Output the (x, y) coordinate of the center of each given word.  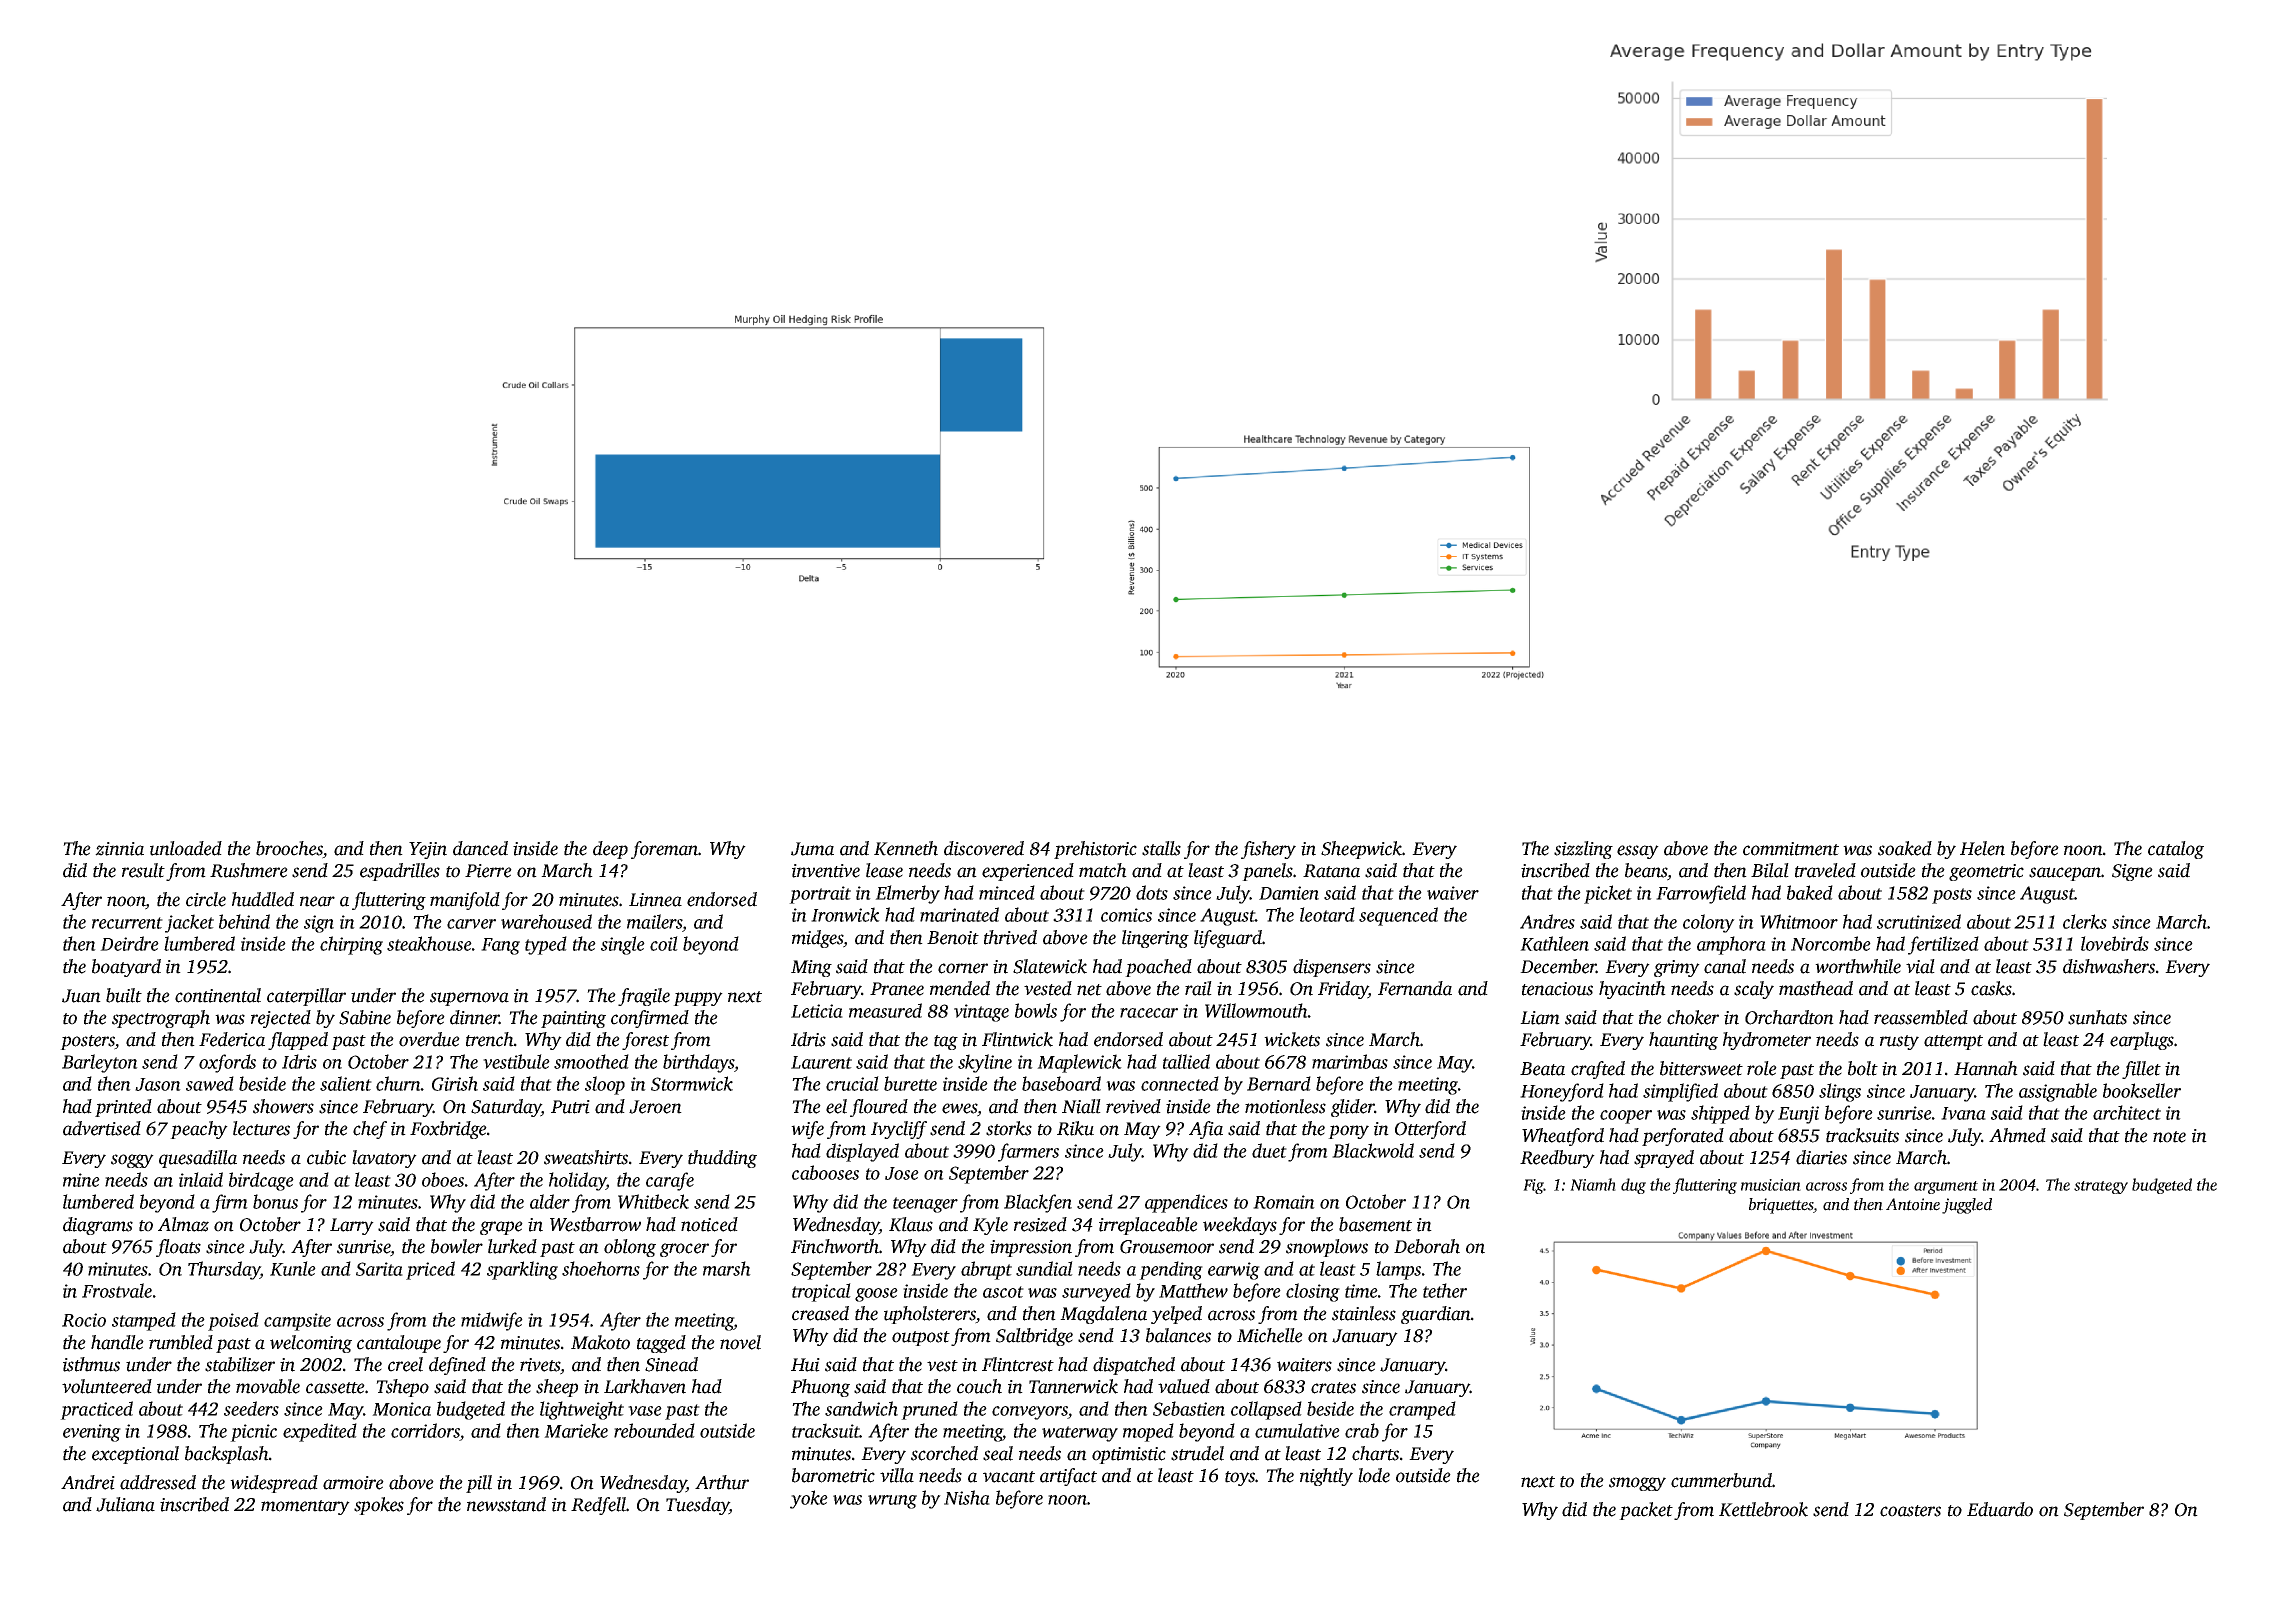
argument (1946, 1187)
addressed (158, 1482)
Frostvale (117, 1290)
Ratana (1331, 871)
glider (1352, 1108)
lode (1374, 1475)
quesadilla (198, 1159)
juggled (1967, 1206)
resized (1040, 1224)
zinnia (119, 849)
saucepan (2065, 874)
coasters (1910, 1511)
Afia (1206, 1130)
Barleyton (100, 1063)
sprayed (1664, 1159)
